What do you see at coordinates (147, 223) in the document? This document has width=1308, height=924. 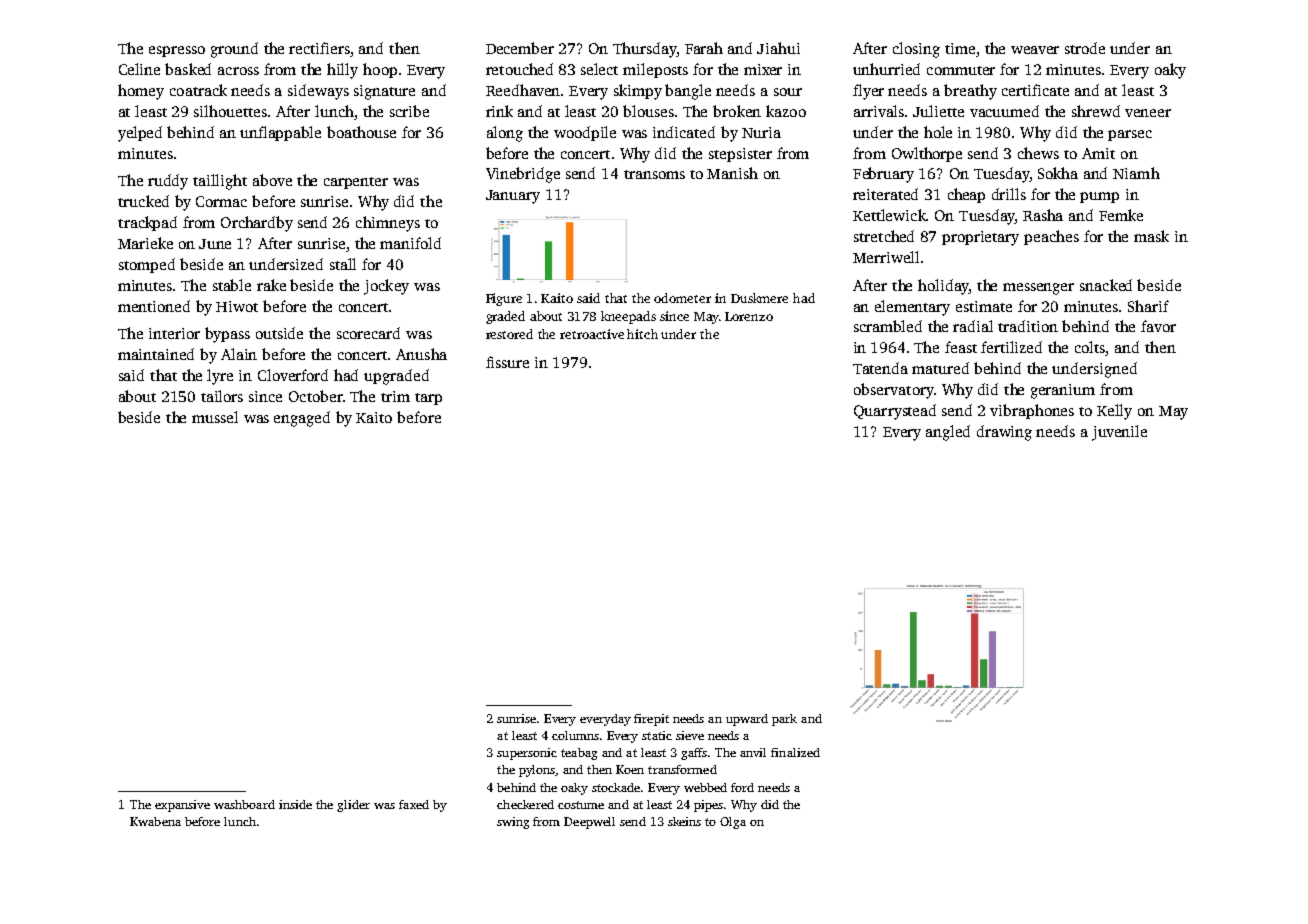 I see `trackpad` at bounding box center [147, 223].
